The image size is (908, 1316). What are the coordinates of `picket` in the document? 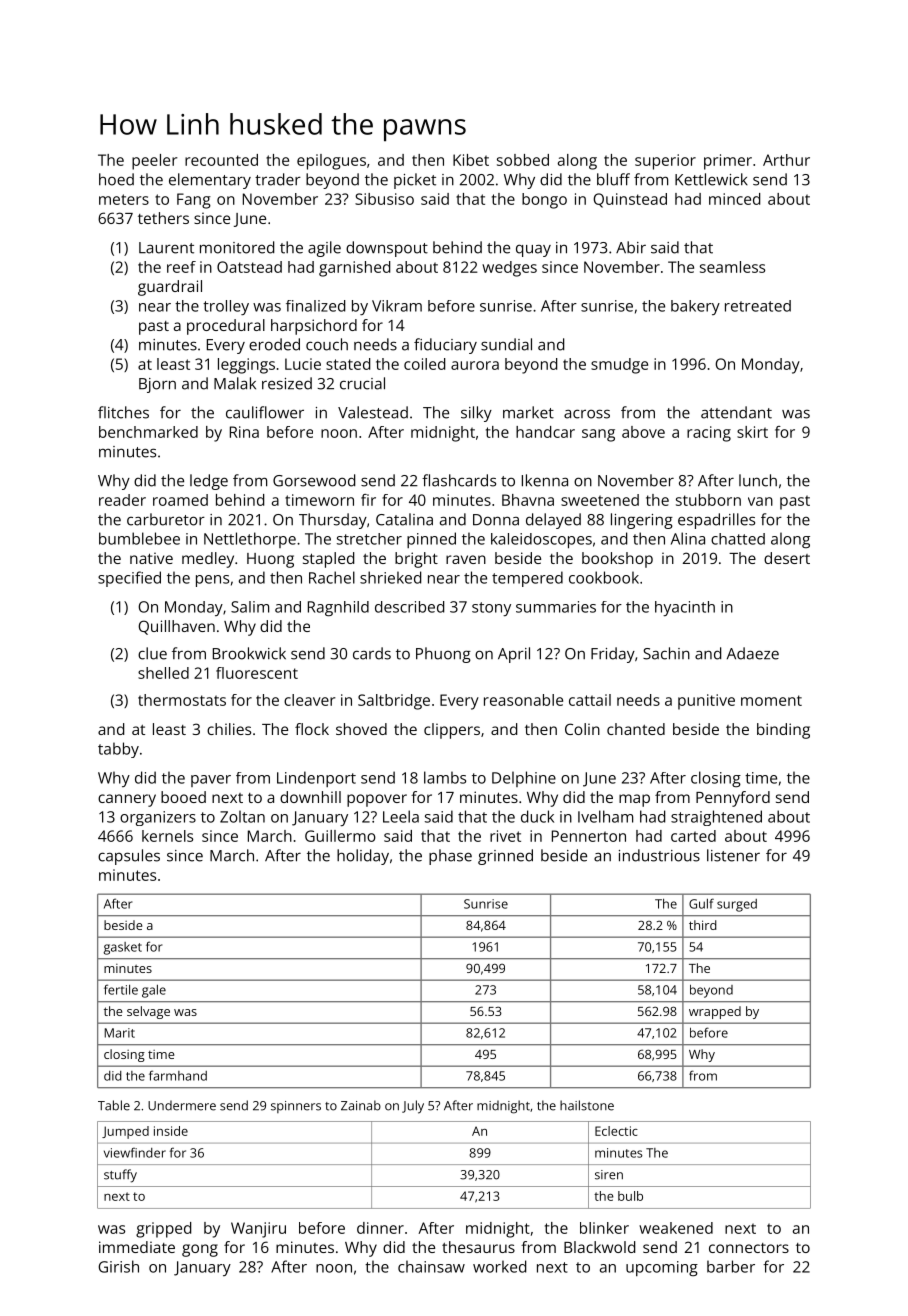 It's located at (415, 181).
